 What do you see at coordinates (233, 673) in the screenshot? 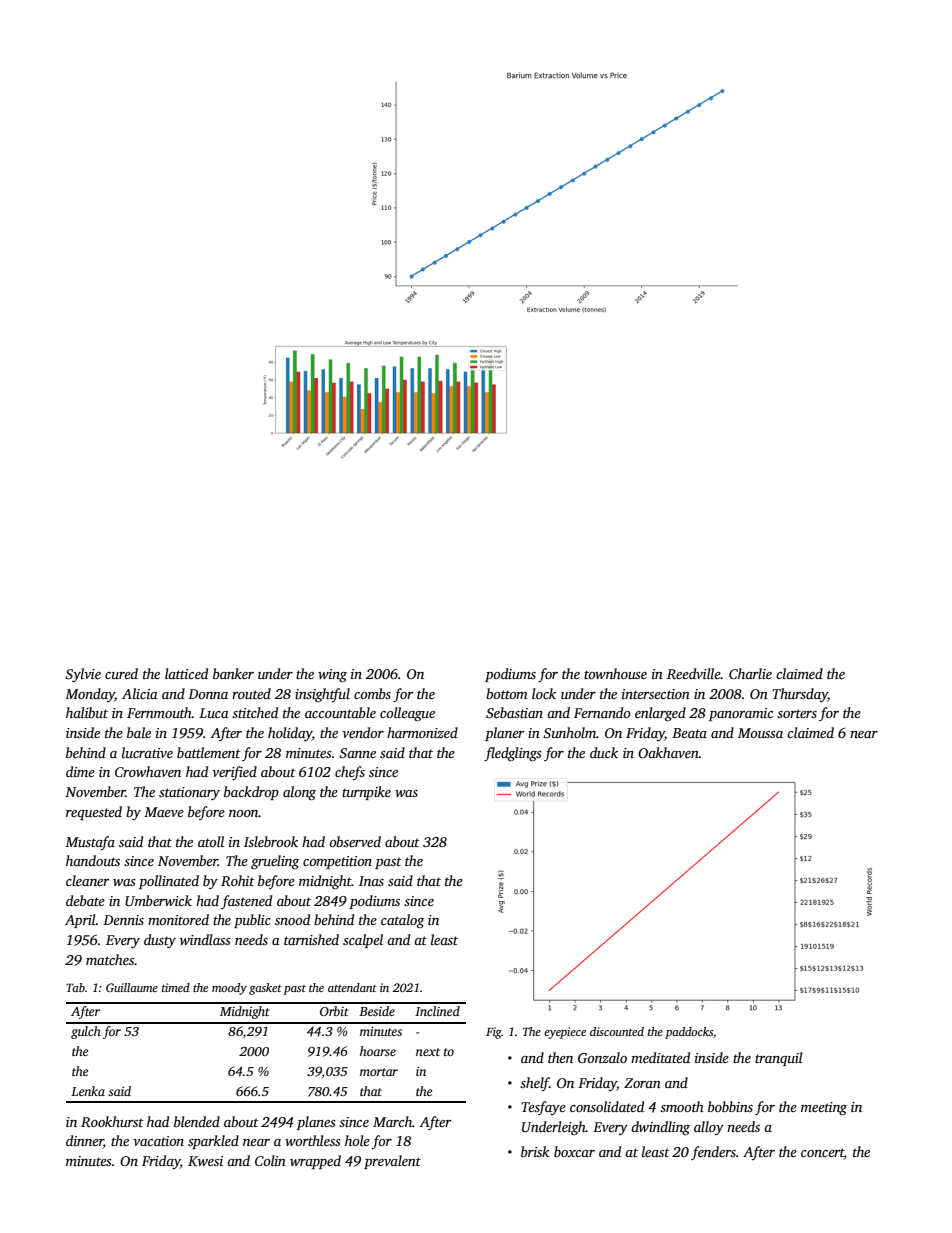
I see `banker` at bounding box center [233, 673].
